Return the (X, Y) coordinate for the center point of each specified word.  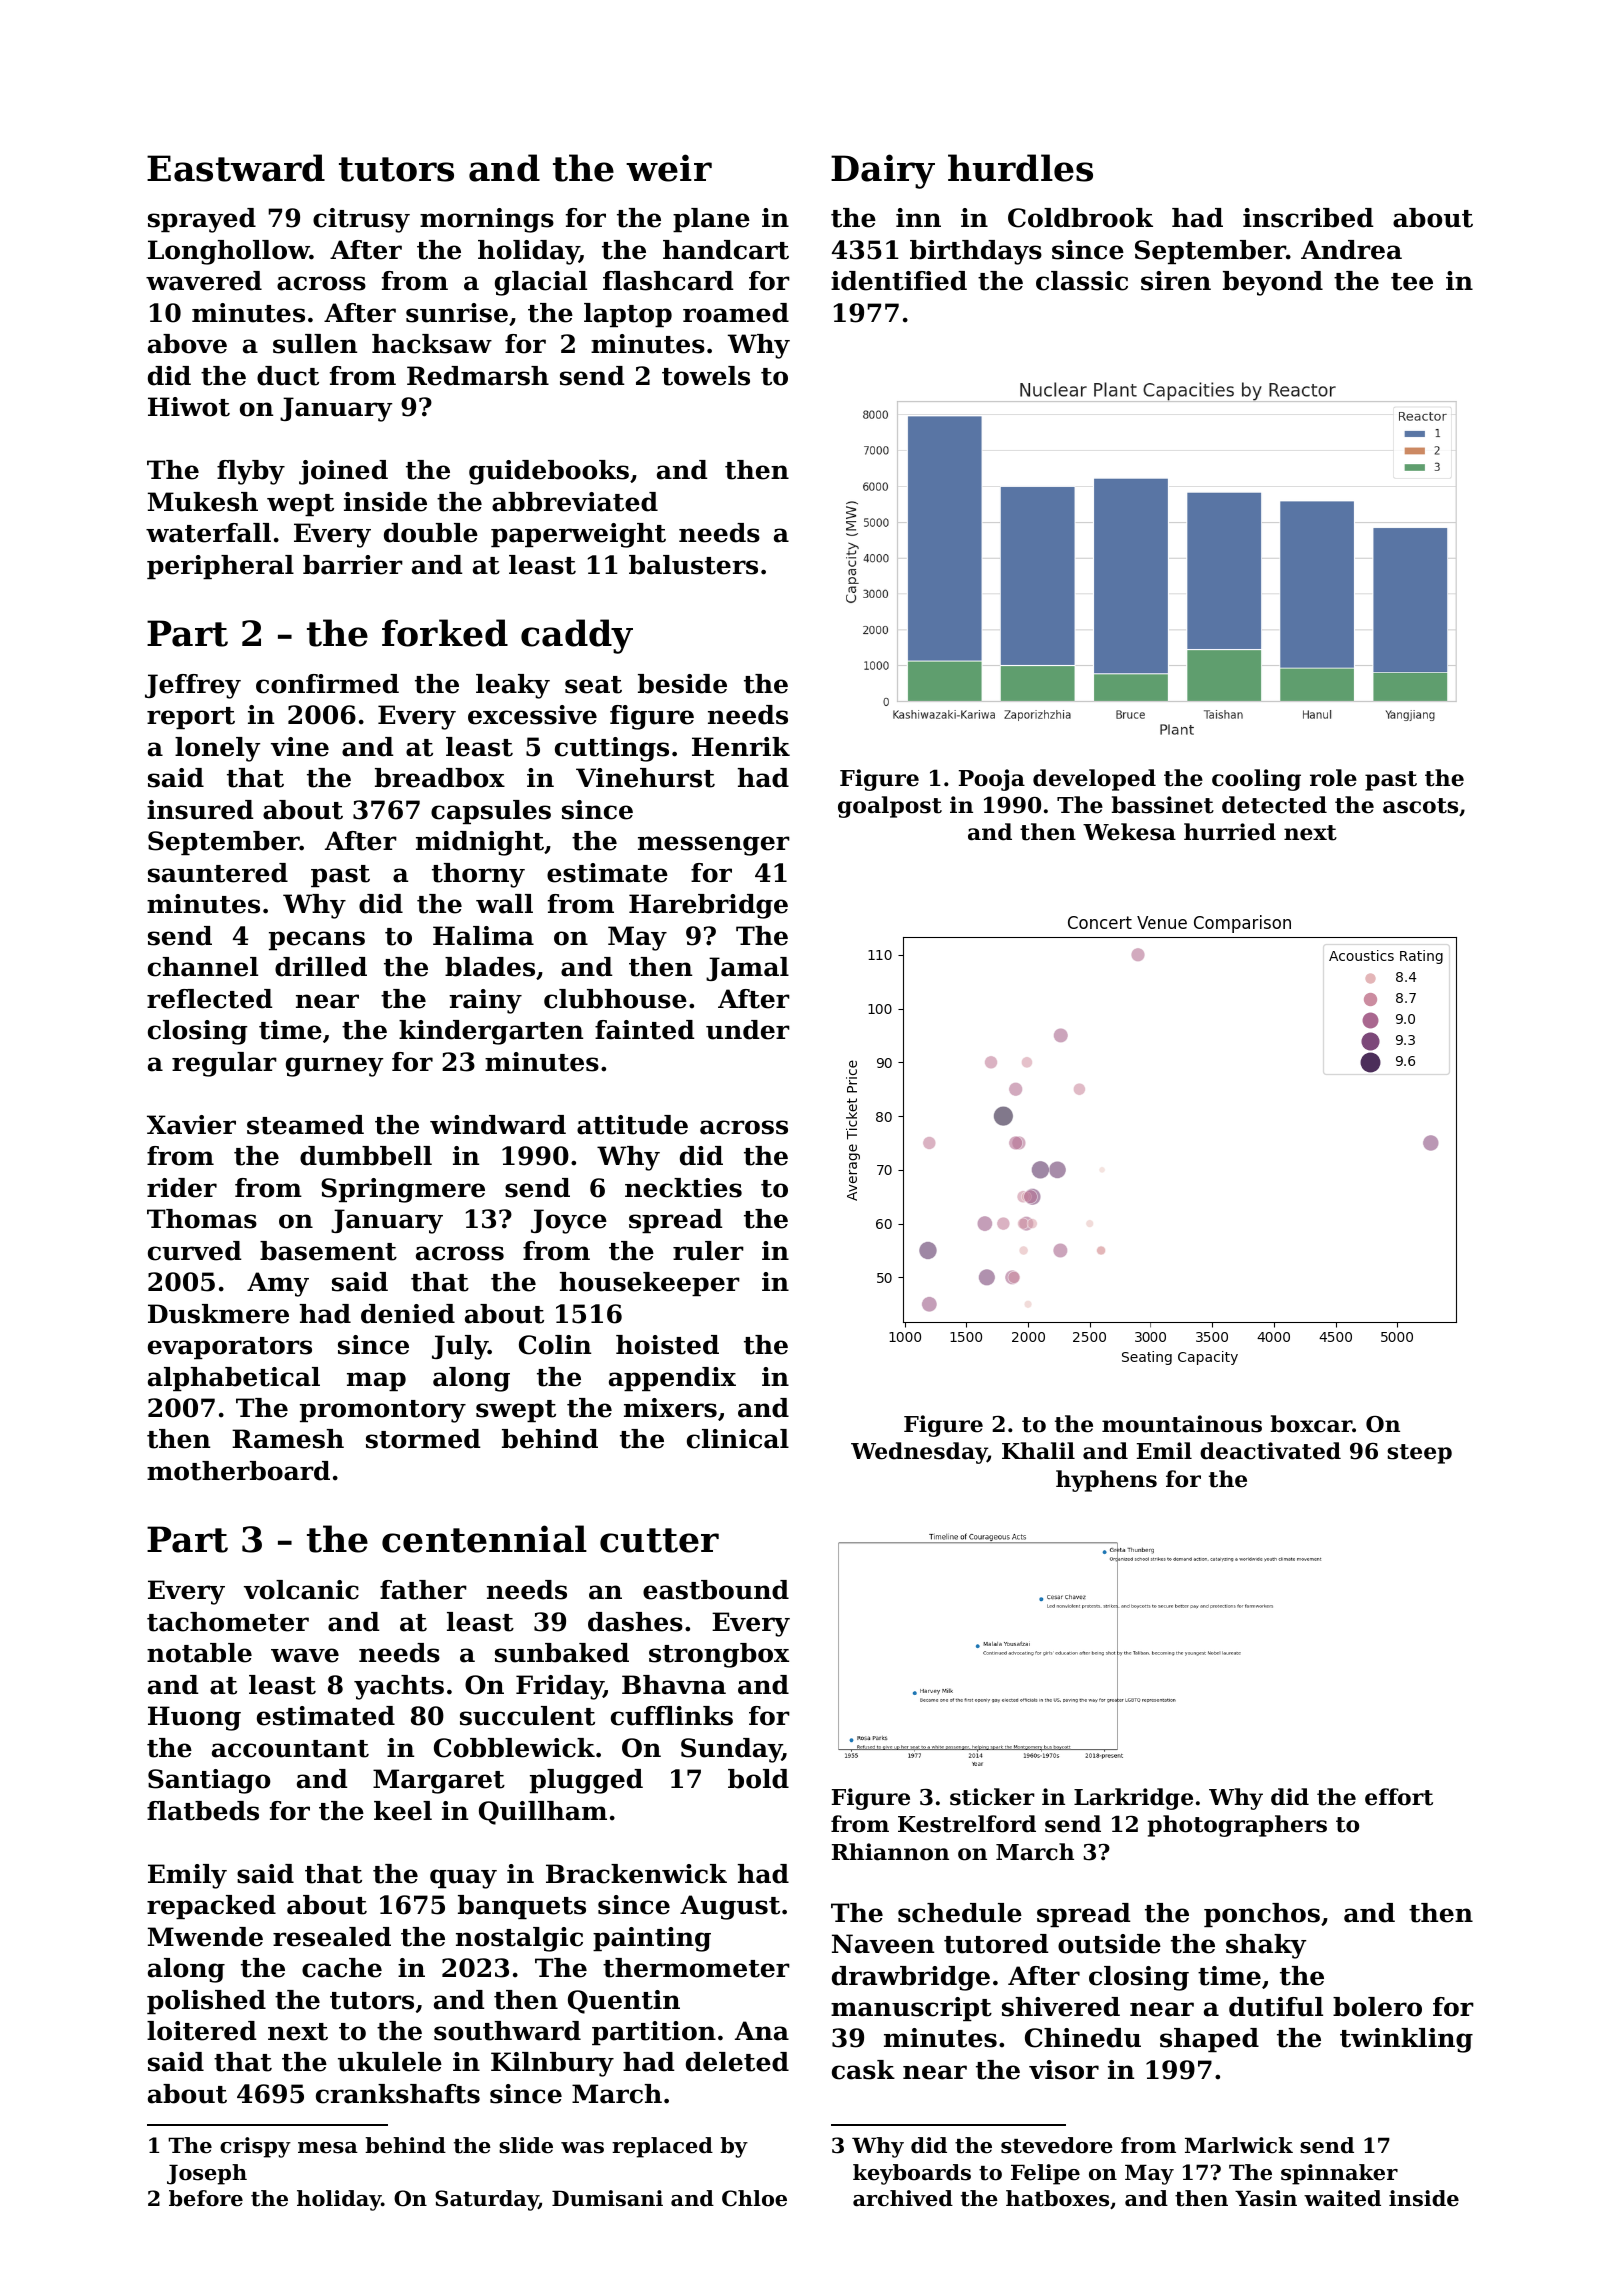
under (748, 1030)
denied (408, 1314)
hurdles (1020, 168)
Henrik (741, 747)
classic (1082, 281)
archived (903, 2198)
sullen (315, 344)
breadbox (440, 778)
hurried (1230, 832)
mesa (328, 2148)
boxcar (1311, 1424)
